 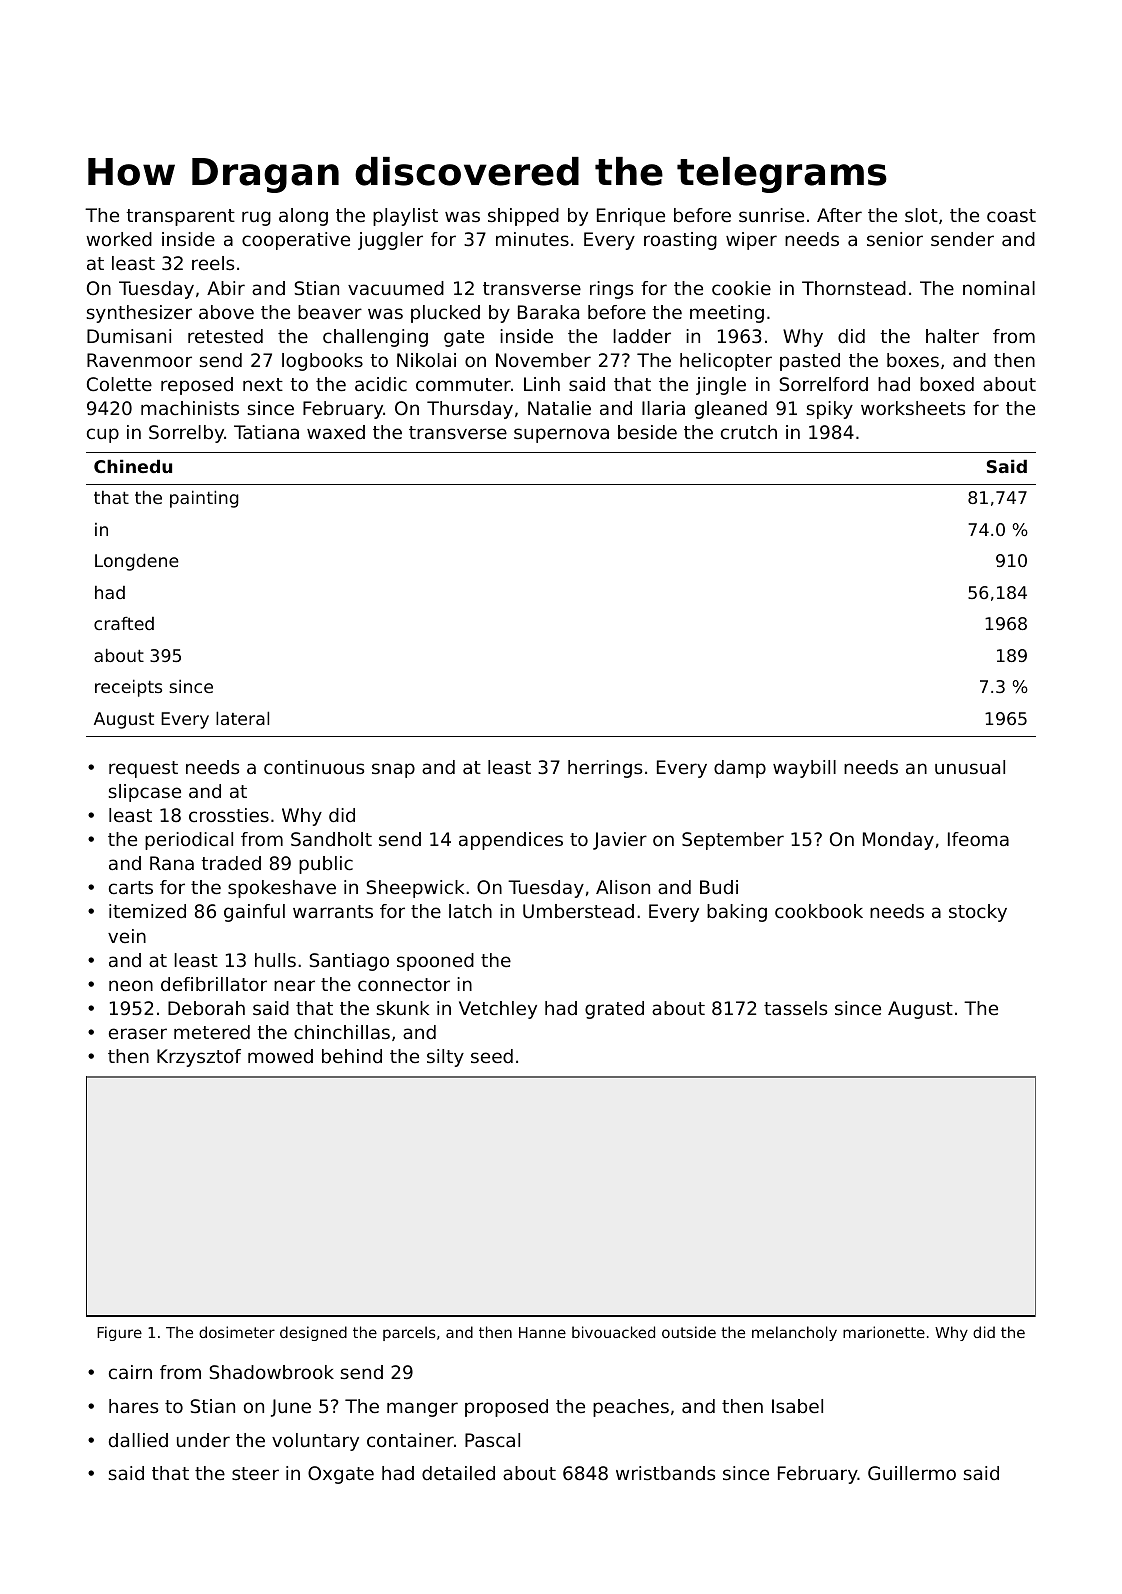 I want to click on playlist, so click(x=405, y=217).
